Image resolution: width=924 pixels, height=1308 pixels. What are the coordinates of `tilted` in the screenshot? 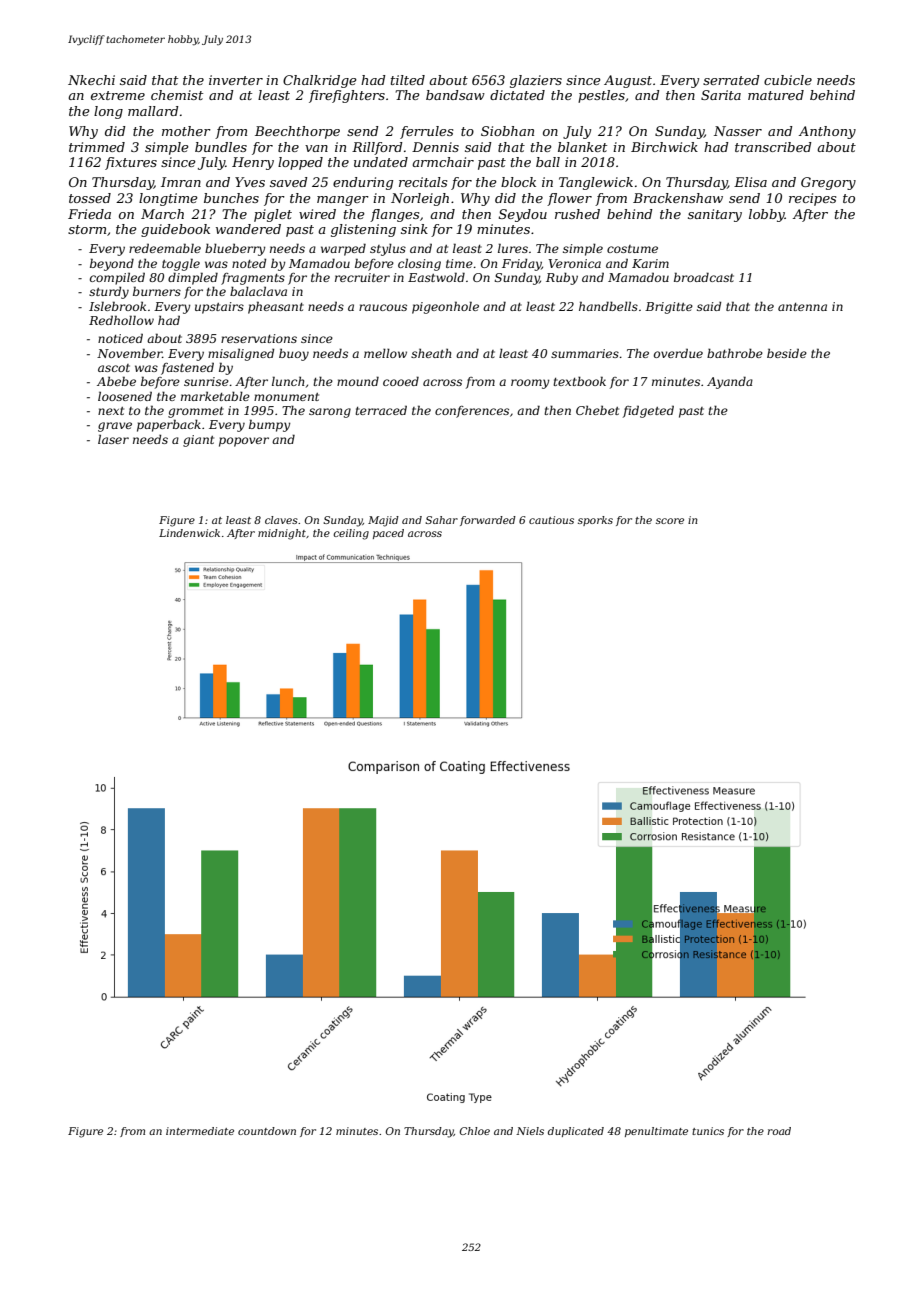 It's located at (408, 80).
